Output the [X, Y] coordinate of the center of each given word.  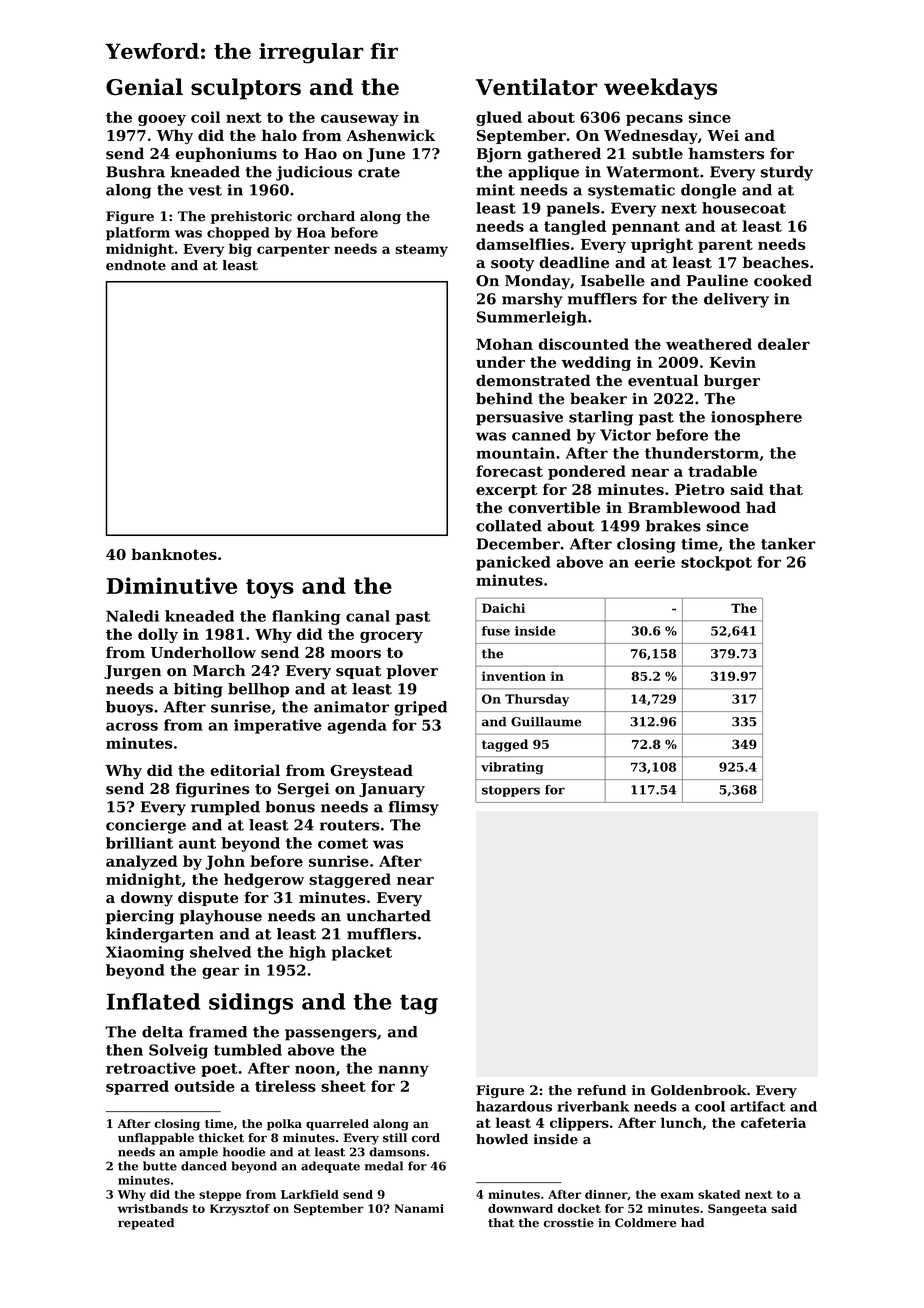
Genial [144, 87]
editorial [245, 770]
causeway [360, 120]
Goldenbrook [699, 1090]
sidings [251, 1004]
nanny [403, 1071]
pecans [654, 120]
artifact [757, 1106]
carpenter [293, 250]
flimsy [414, 808]
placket [362, 953]
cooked [783, 280]
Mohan [504, 344]
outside [204, 1086]
